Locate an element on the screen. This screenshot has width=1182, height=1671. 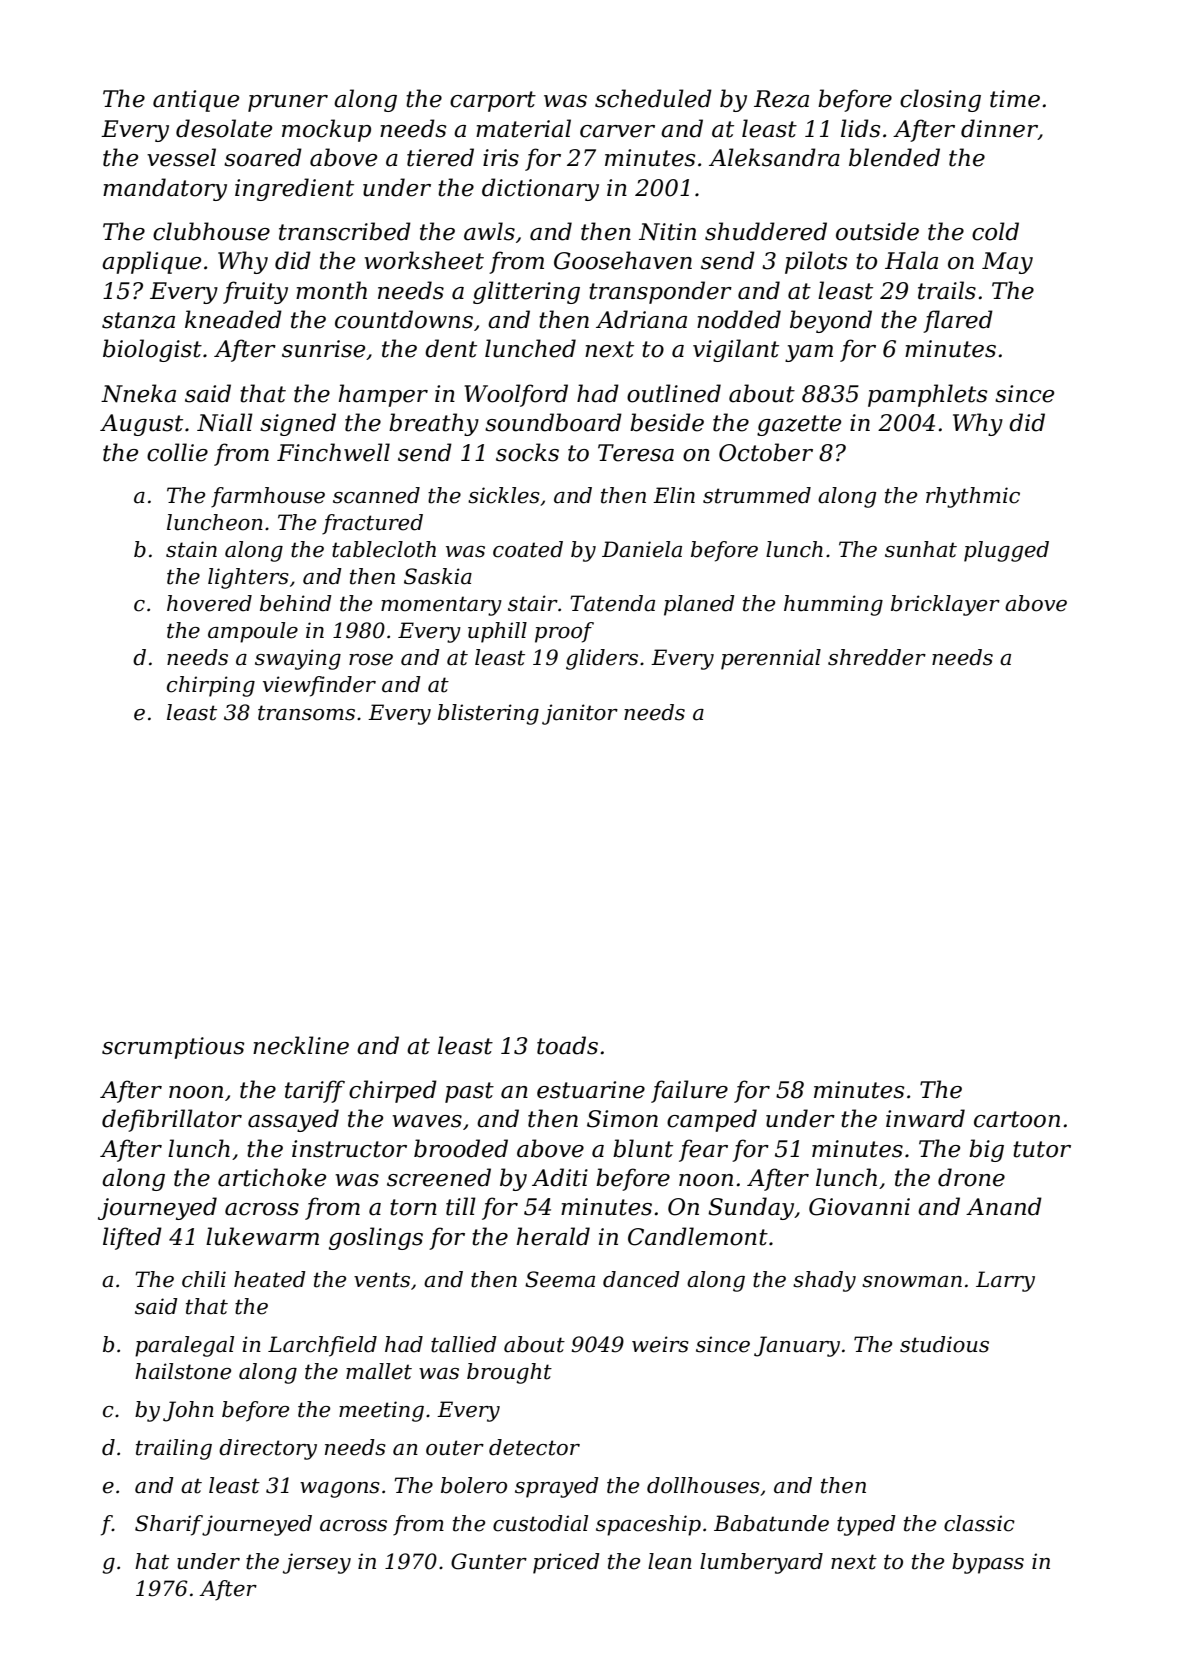
scrumptious is located at coordinates (173, 1048).
